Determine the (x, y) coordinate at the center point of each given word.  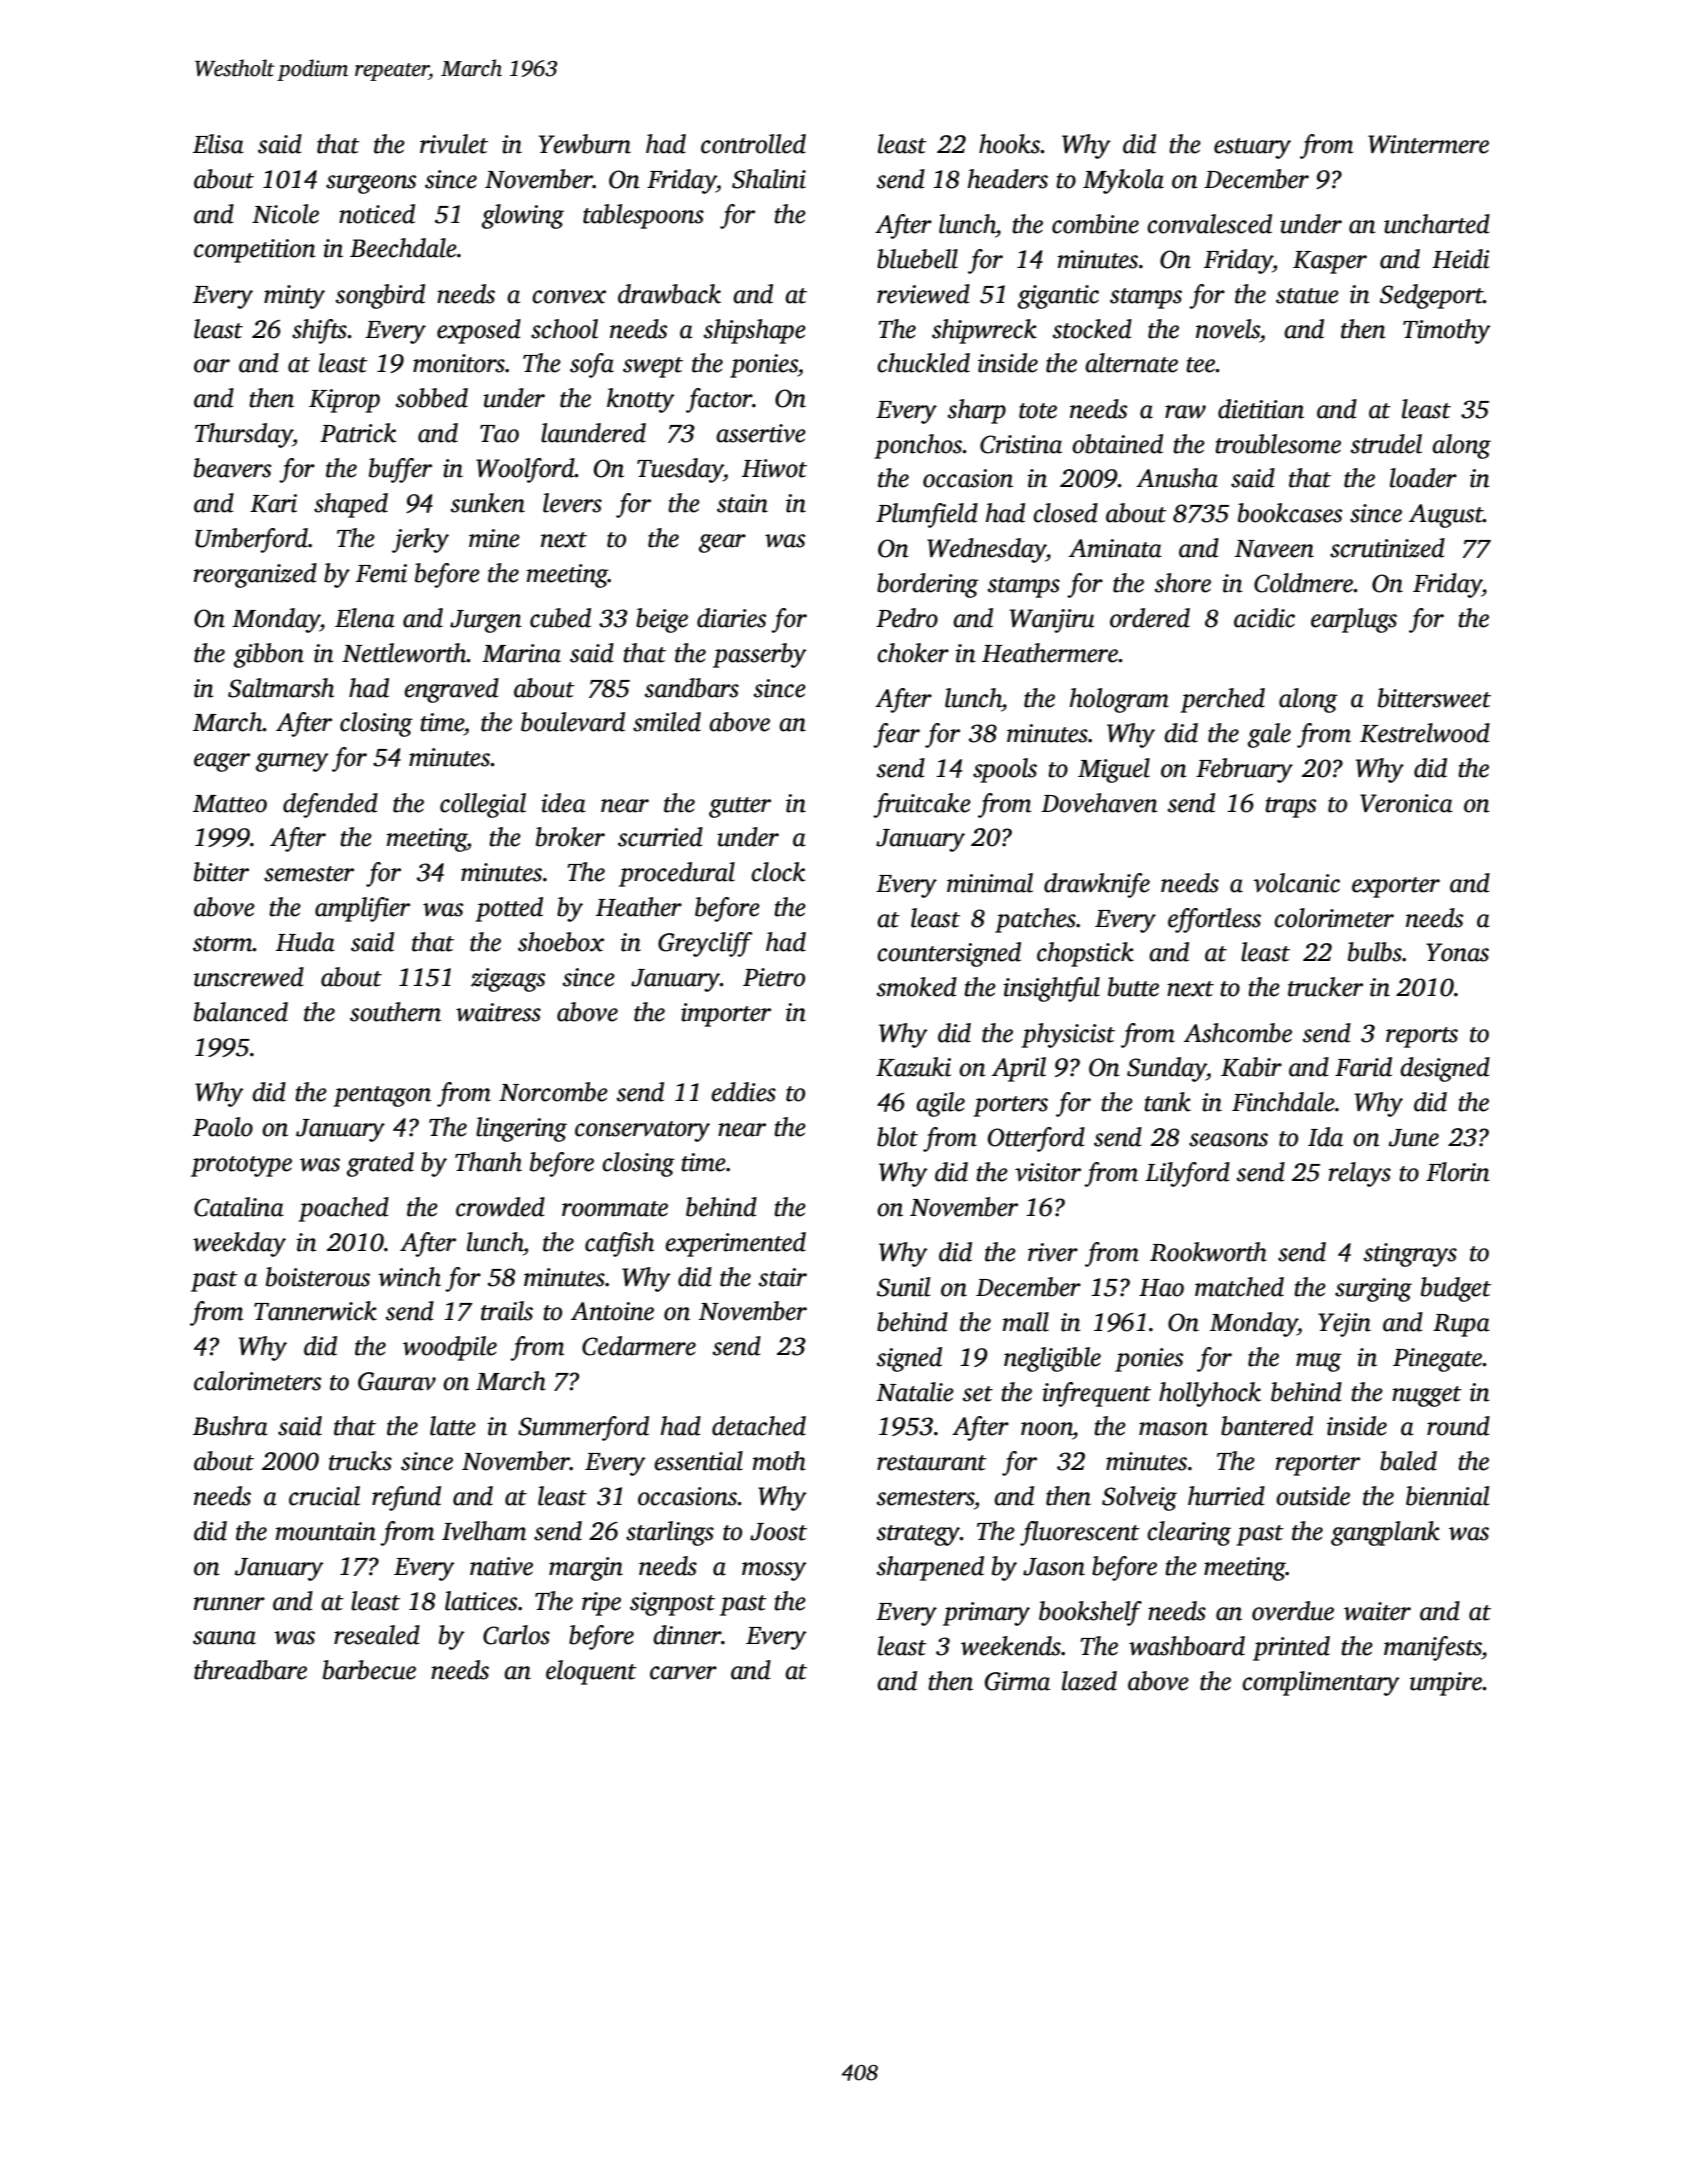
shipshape (755, 331)
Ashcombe (1238, 1033)
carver (683, 1673)
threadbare (250, 1670)
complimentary (1321, 1683)
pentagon (382, 1096)
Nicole (285, 214)
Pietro (774, 977)
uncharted (1437, 224)
